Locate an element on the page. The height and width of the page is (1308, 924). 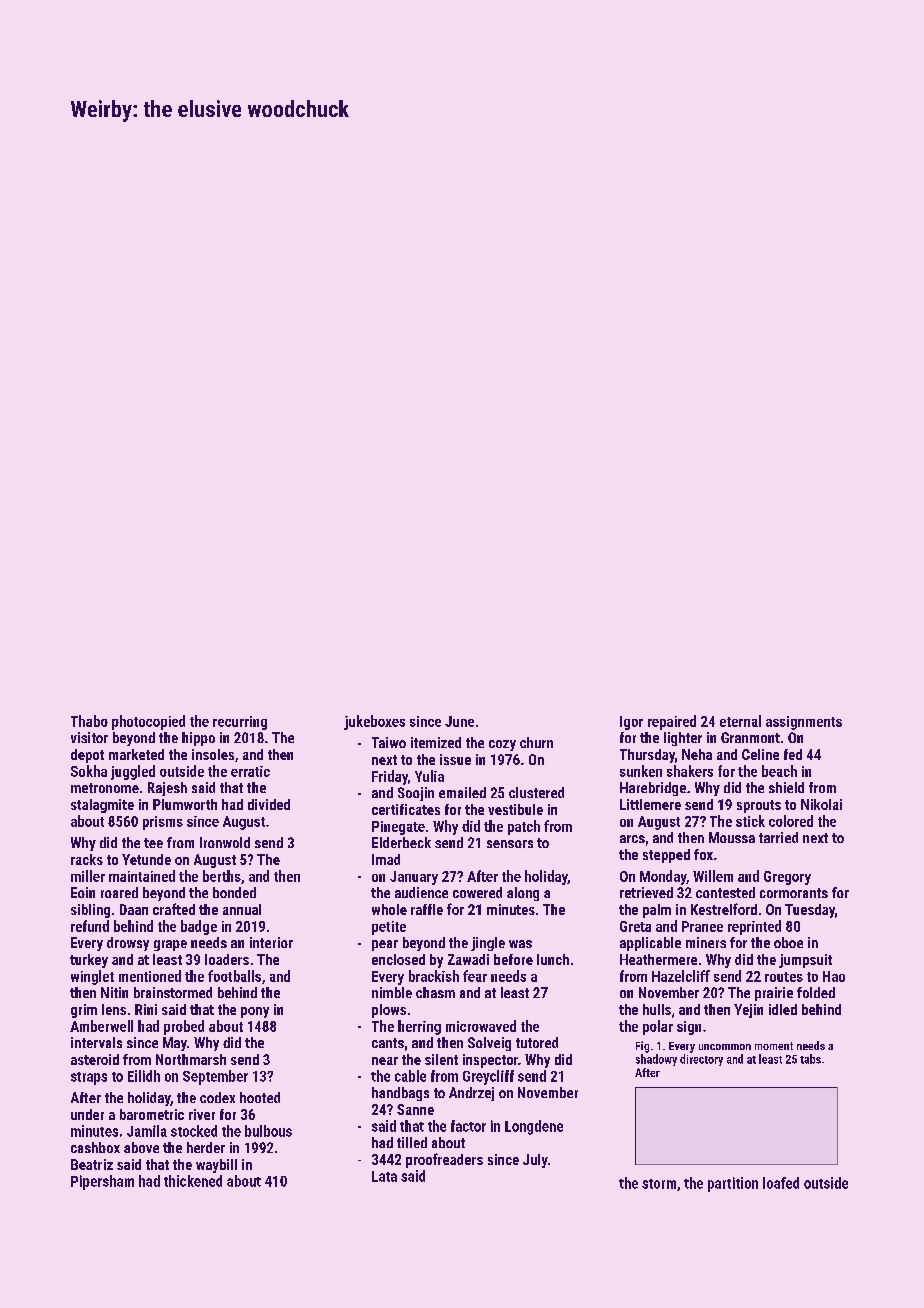
May is located at coordinates (175, 1044).
